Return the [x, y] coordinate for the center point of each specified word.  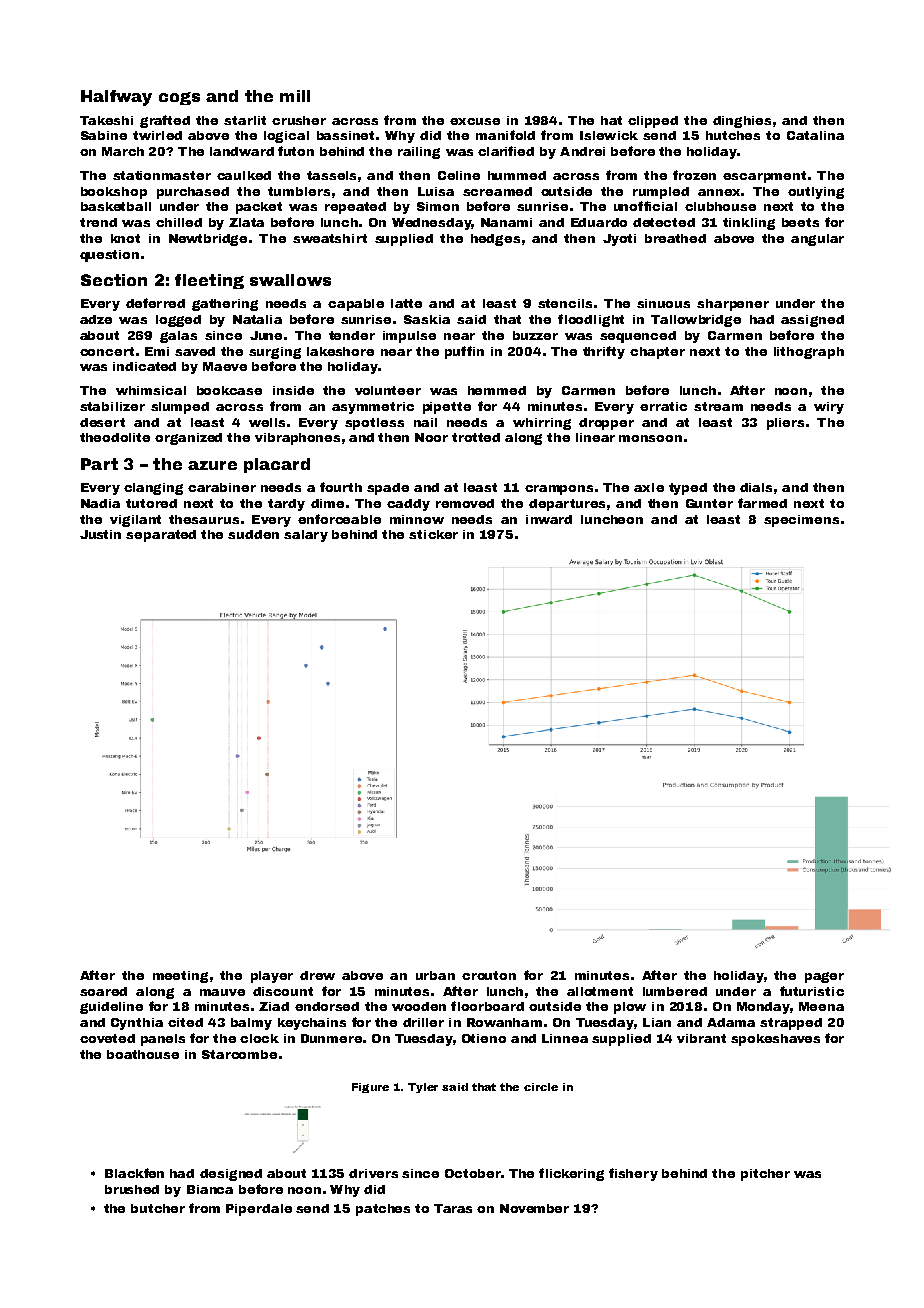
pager [824, 977]
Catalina [815, 135]
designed [231, 1175]
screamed [497, 191]
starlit [245, 120]
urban [435, 975]
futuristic [812, 991]
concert [107, 351]
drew [317, 975]
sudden [253, 534]
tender [352, 335]
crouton [489, 975]
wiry [829, 408]
